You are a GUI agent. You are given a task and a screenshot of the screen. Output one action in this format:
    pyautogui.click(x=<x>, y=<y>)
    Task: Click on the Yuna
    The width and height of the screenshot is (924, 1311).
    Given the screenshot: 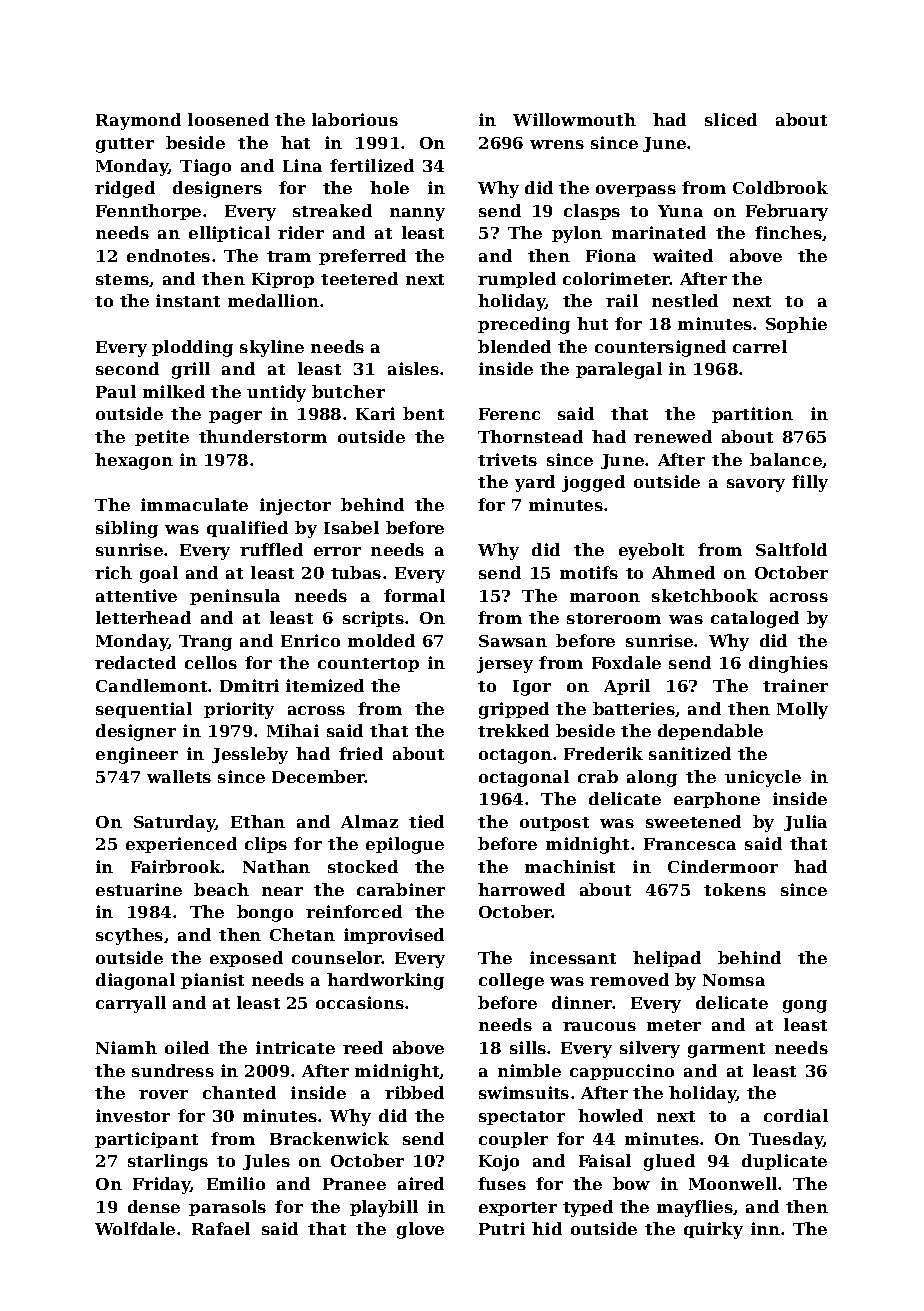 What is the action you would take?
    pyautogui.click(x=680, y=211)
